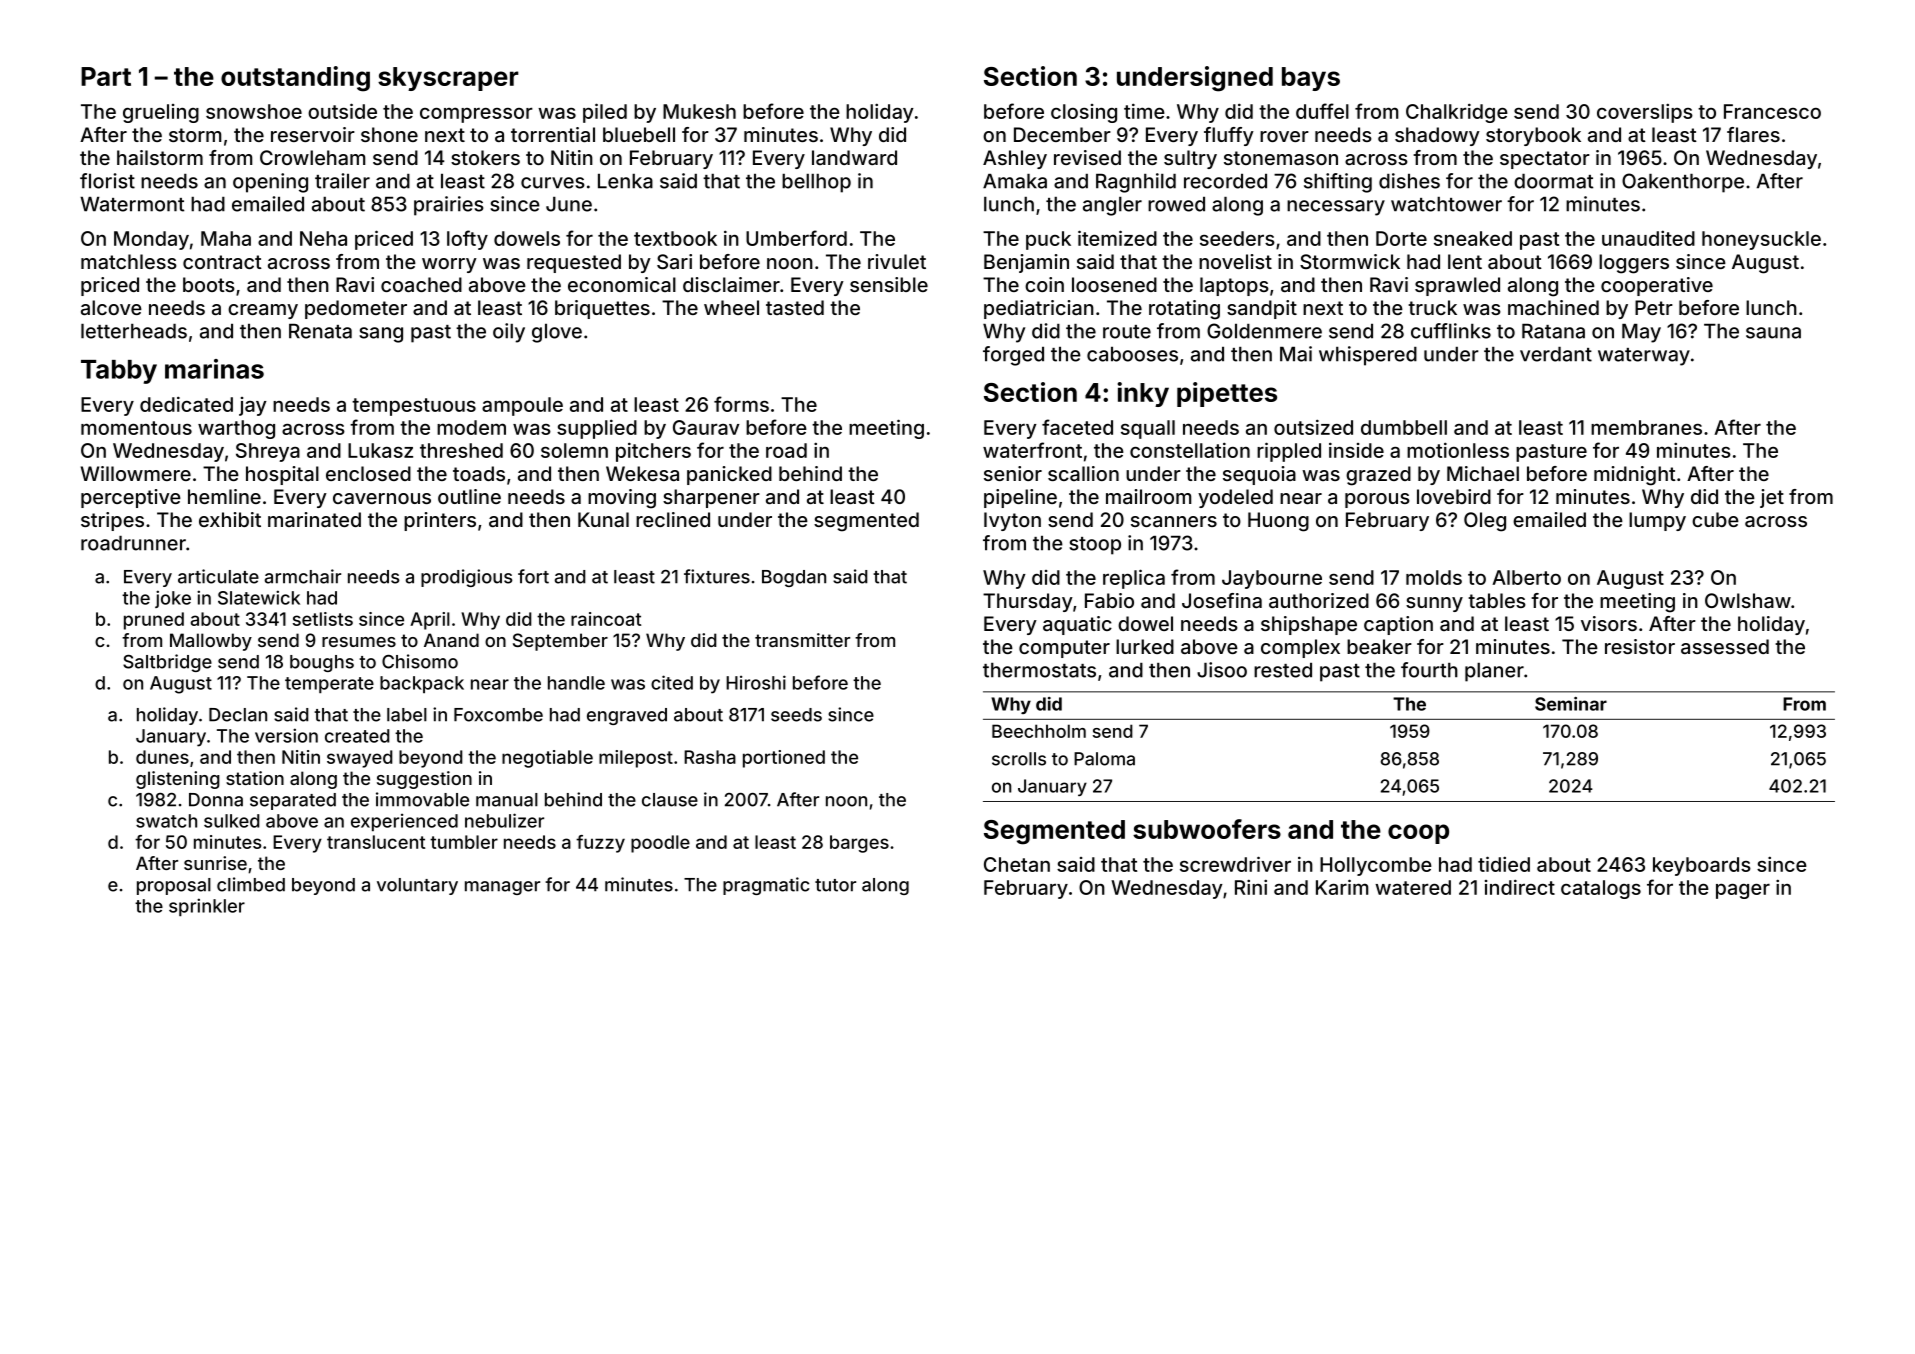  Describe the element at coordinates (795, 307) in the screenshot. I see `tasted` at that location.
